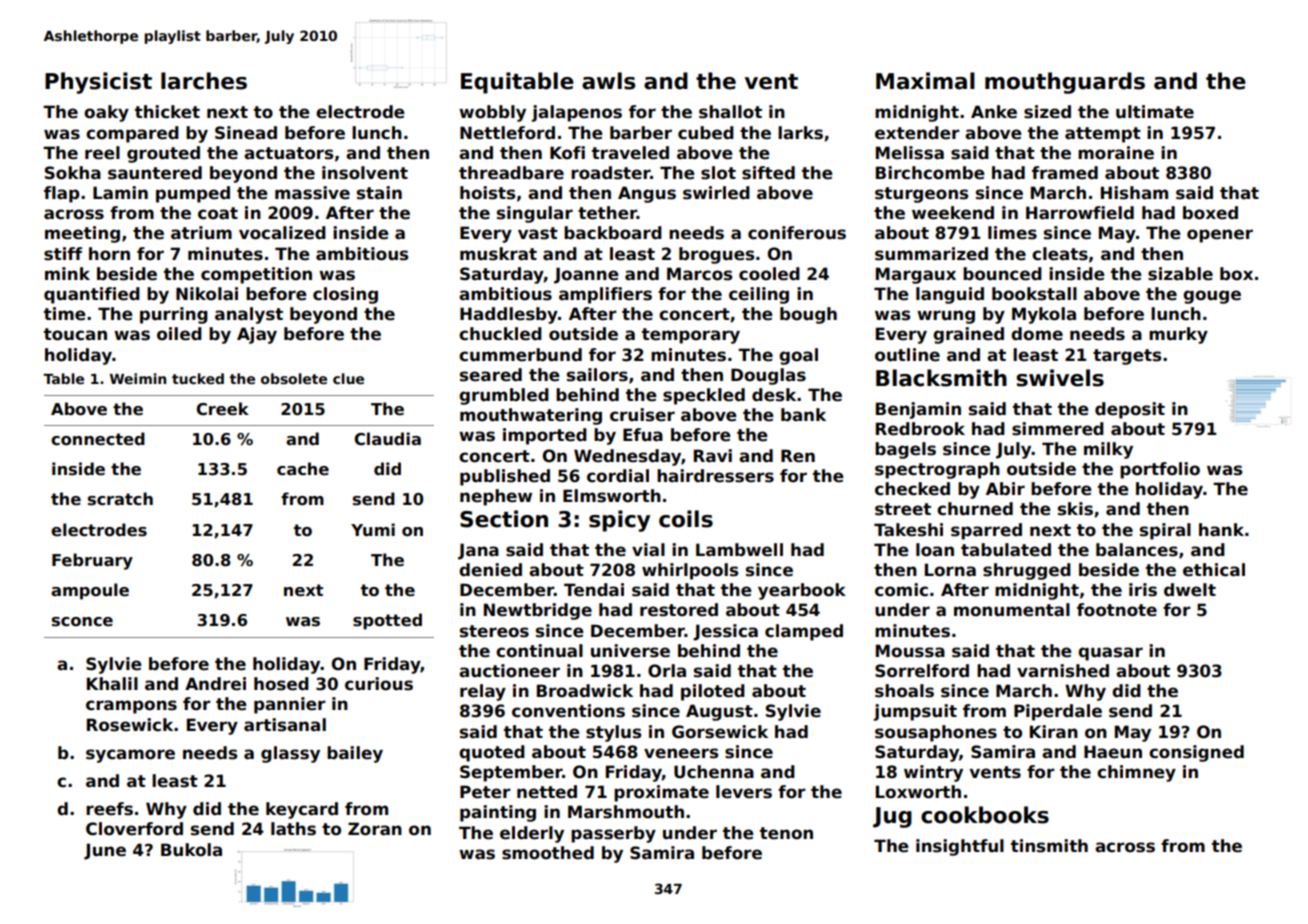 This page has width=1308, height=924. Describe the element at coordinates (82, 622) in the page. I see `sconce` at that location.
